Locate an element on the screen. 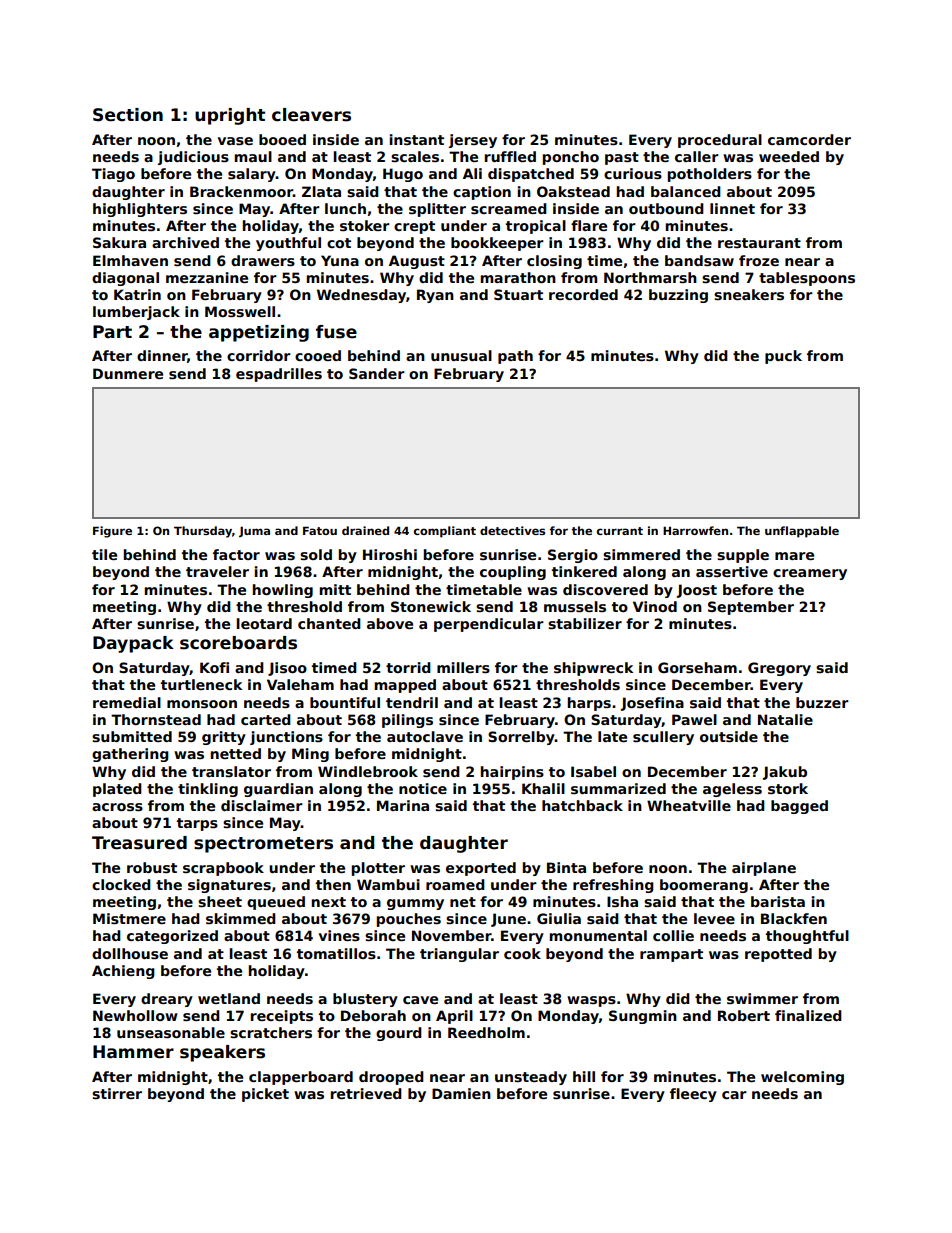 The width and height of the screenshot is (952, 1233). closing is located at coordinates (554, 262).
